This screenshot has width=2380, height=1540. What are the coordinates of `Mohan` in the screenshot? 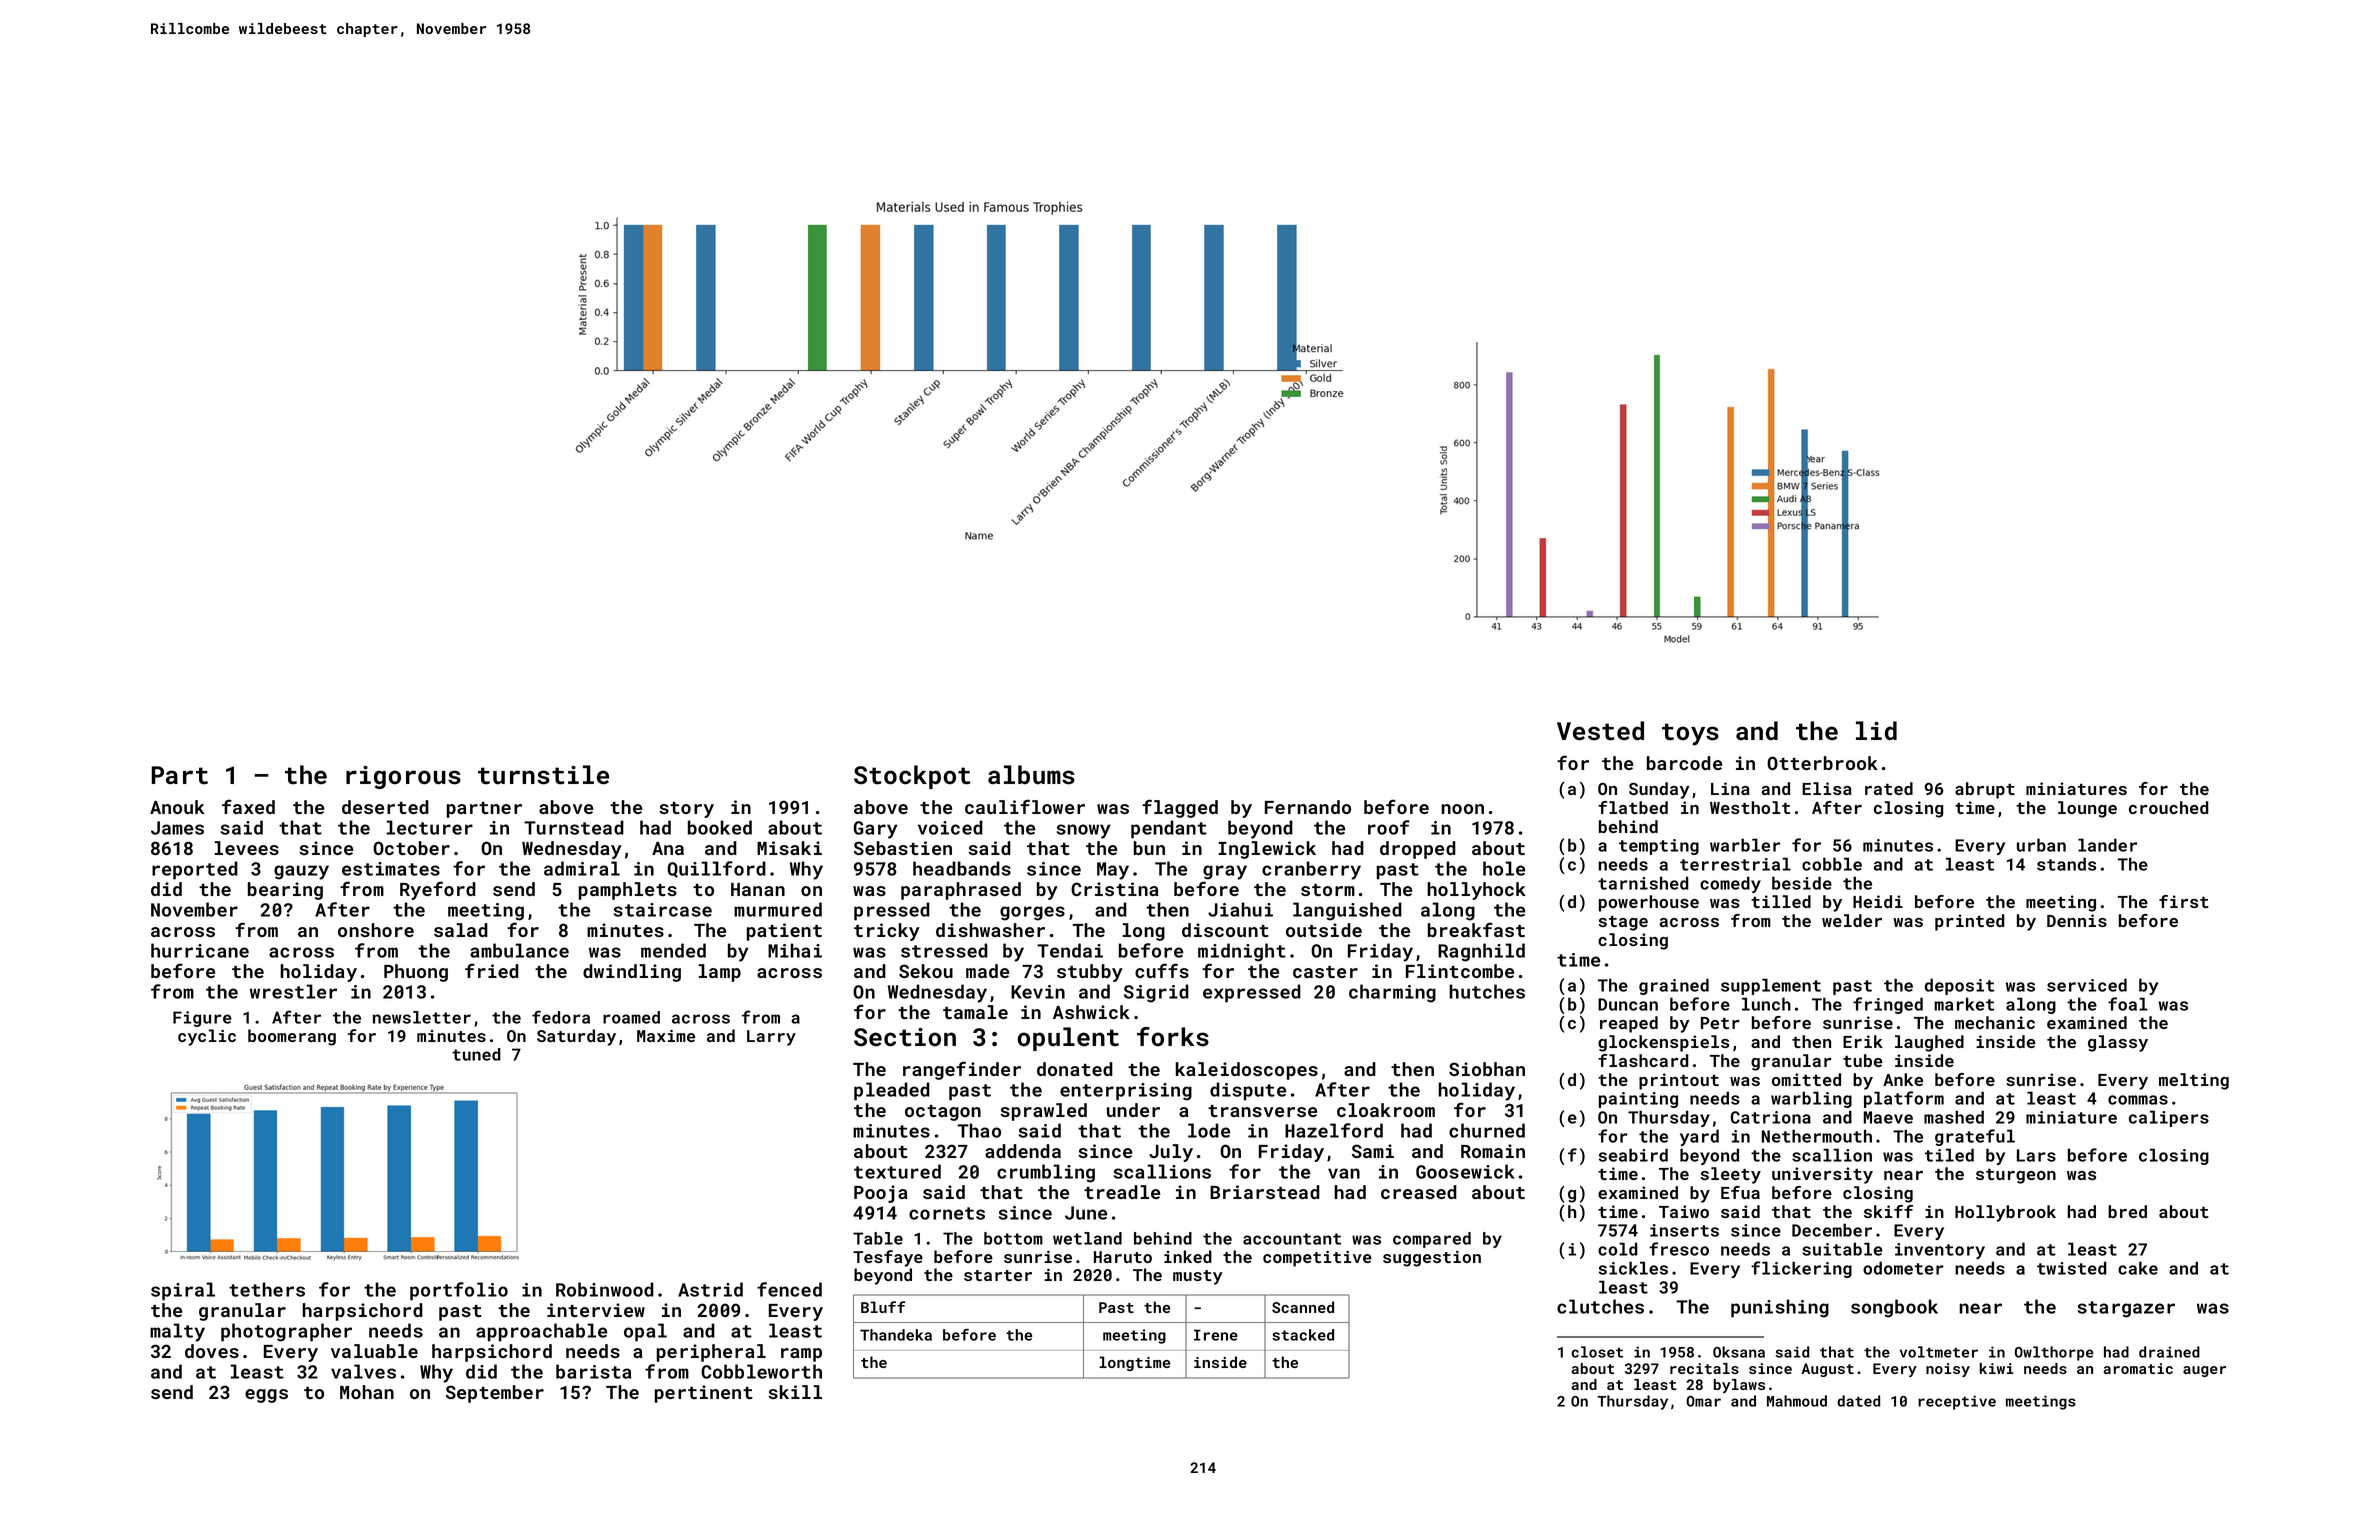 It's located at (367, 1392).
